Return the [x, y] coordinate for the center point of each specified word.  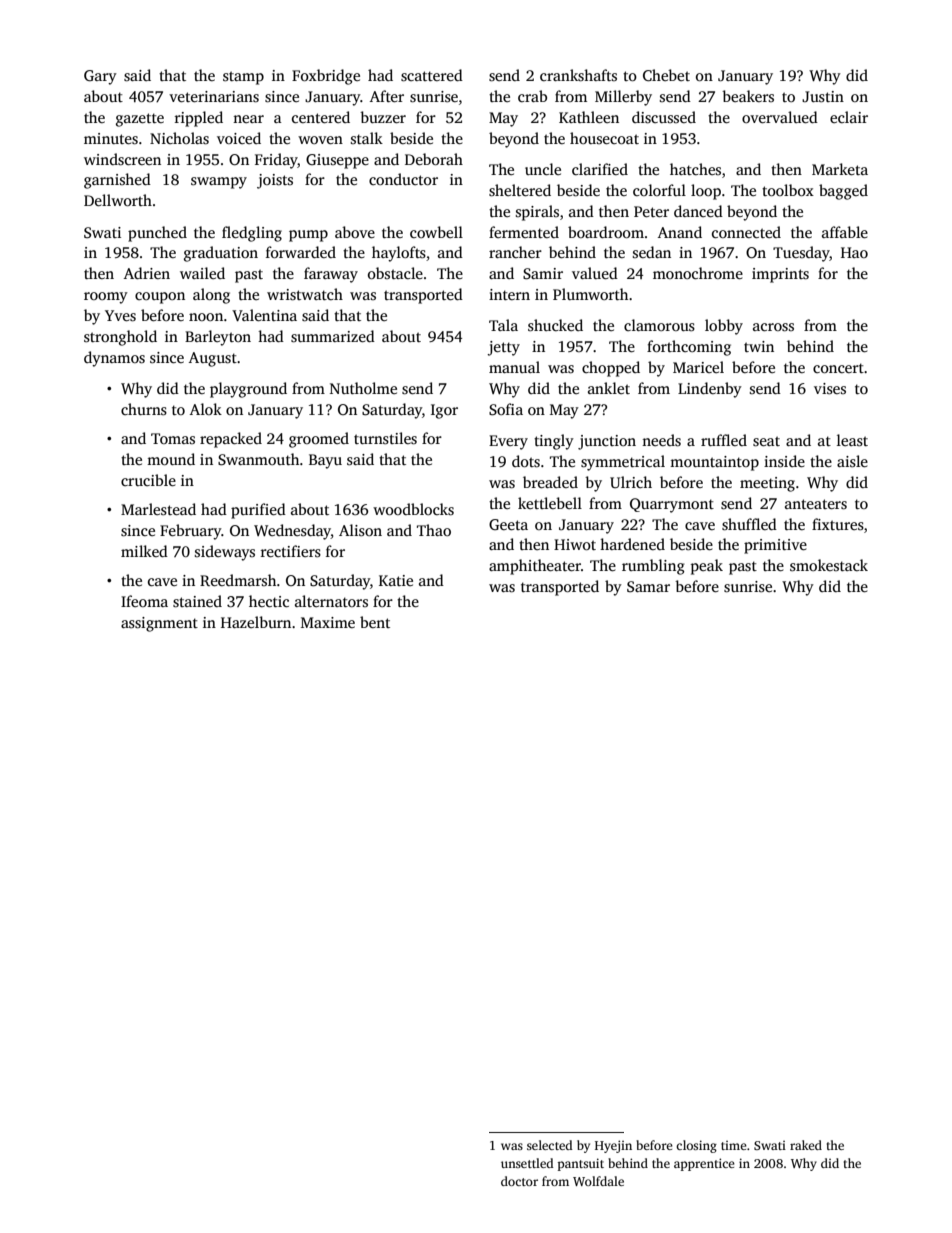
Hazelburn [256, 622]
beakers [748, 96]
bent [375, 622]
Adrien [147, 273]
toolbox [788, 190]
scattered [432, 75]
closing [696, 1146]
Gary [100, 77]
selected [550, 1145]
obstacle [395, 273]
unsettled [527, 1163]
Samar [648, 587]
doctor [519, 1181]
